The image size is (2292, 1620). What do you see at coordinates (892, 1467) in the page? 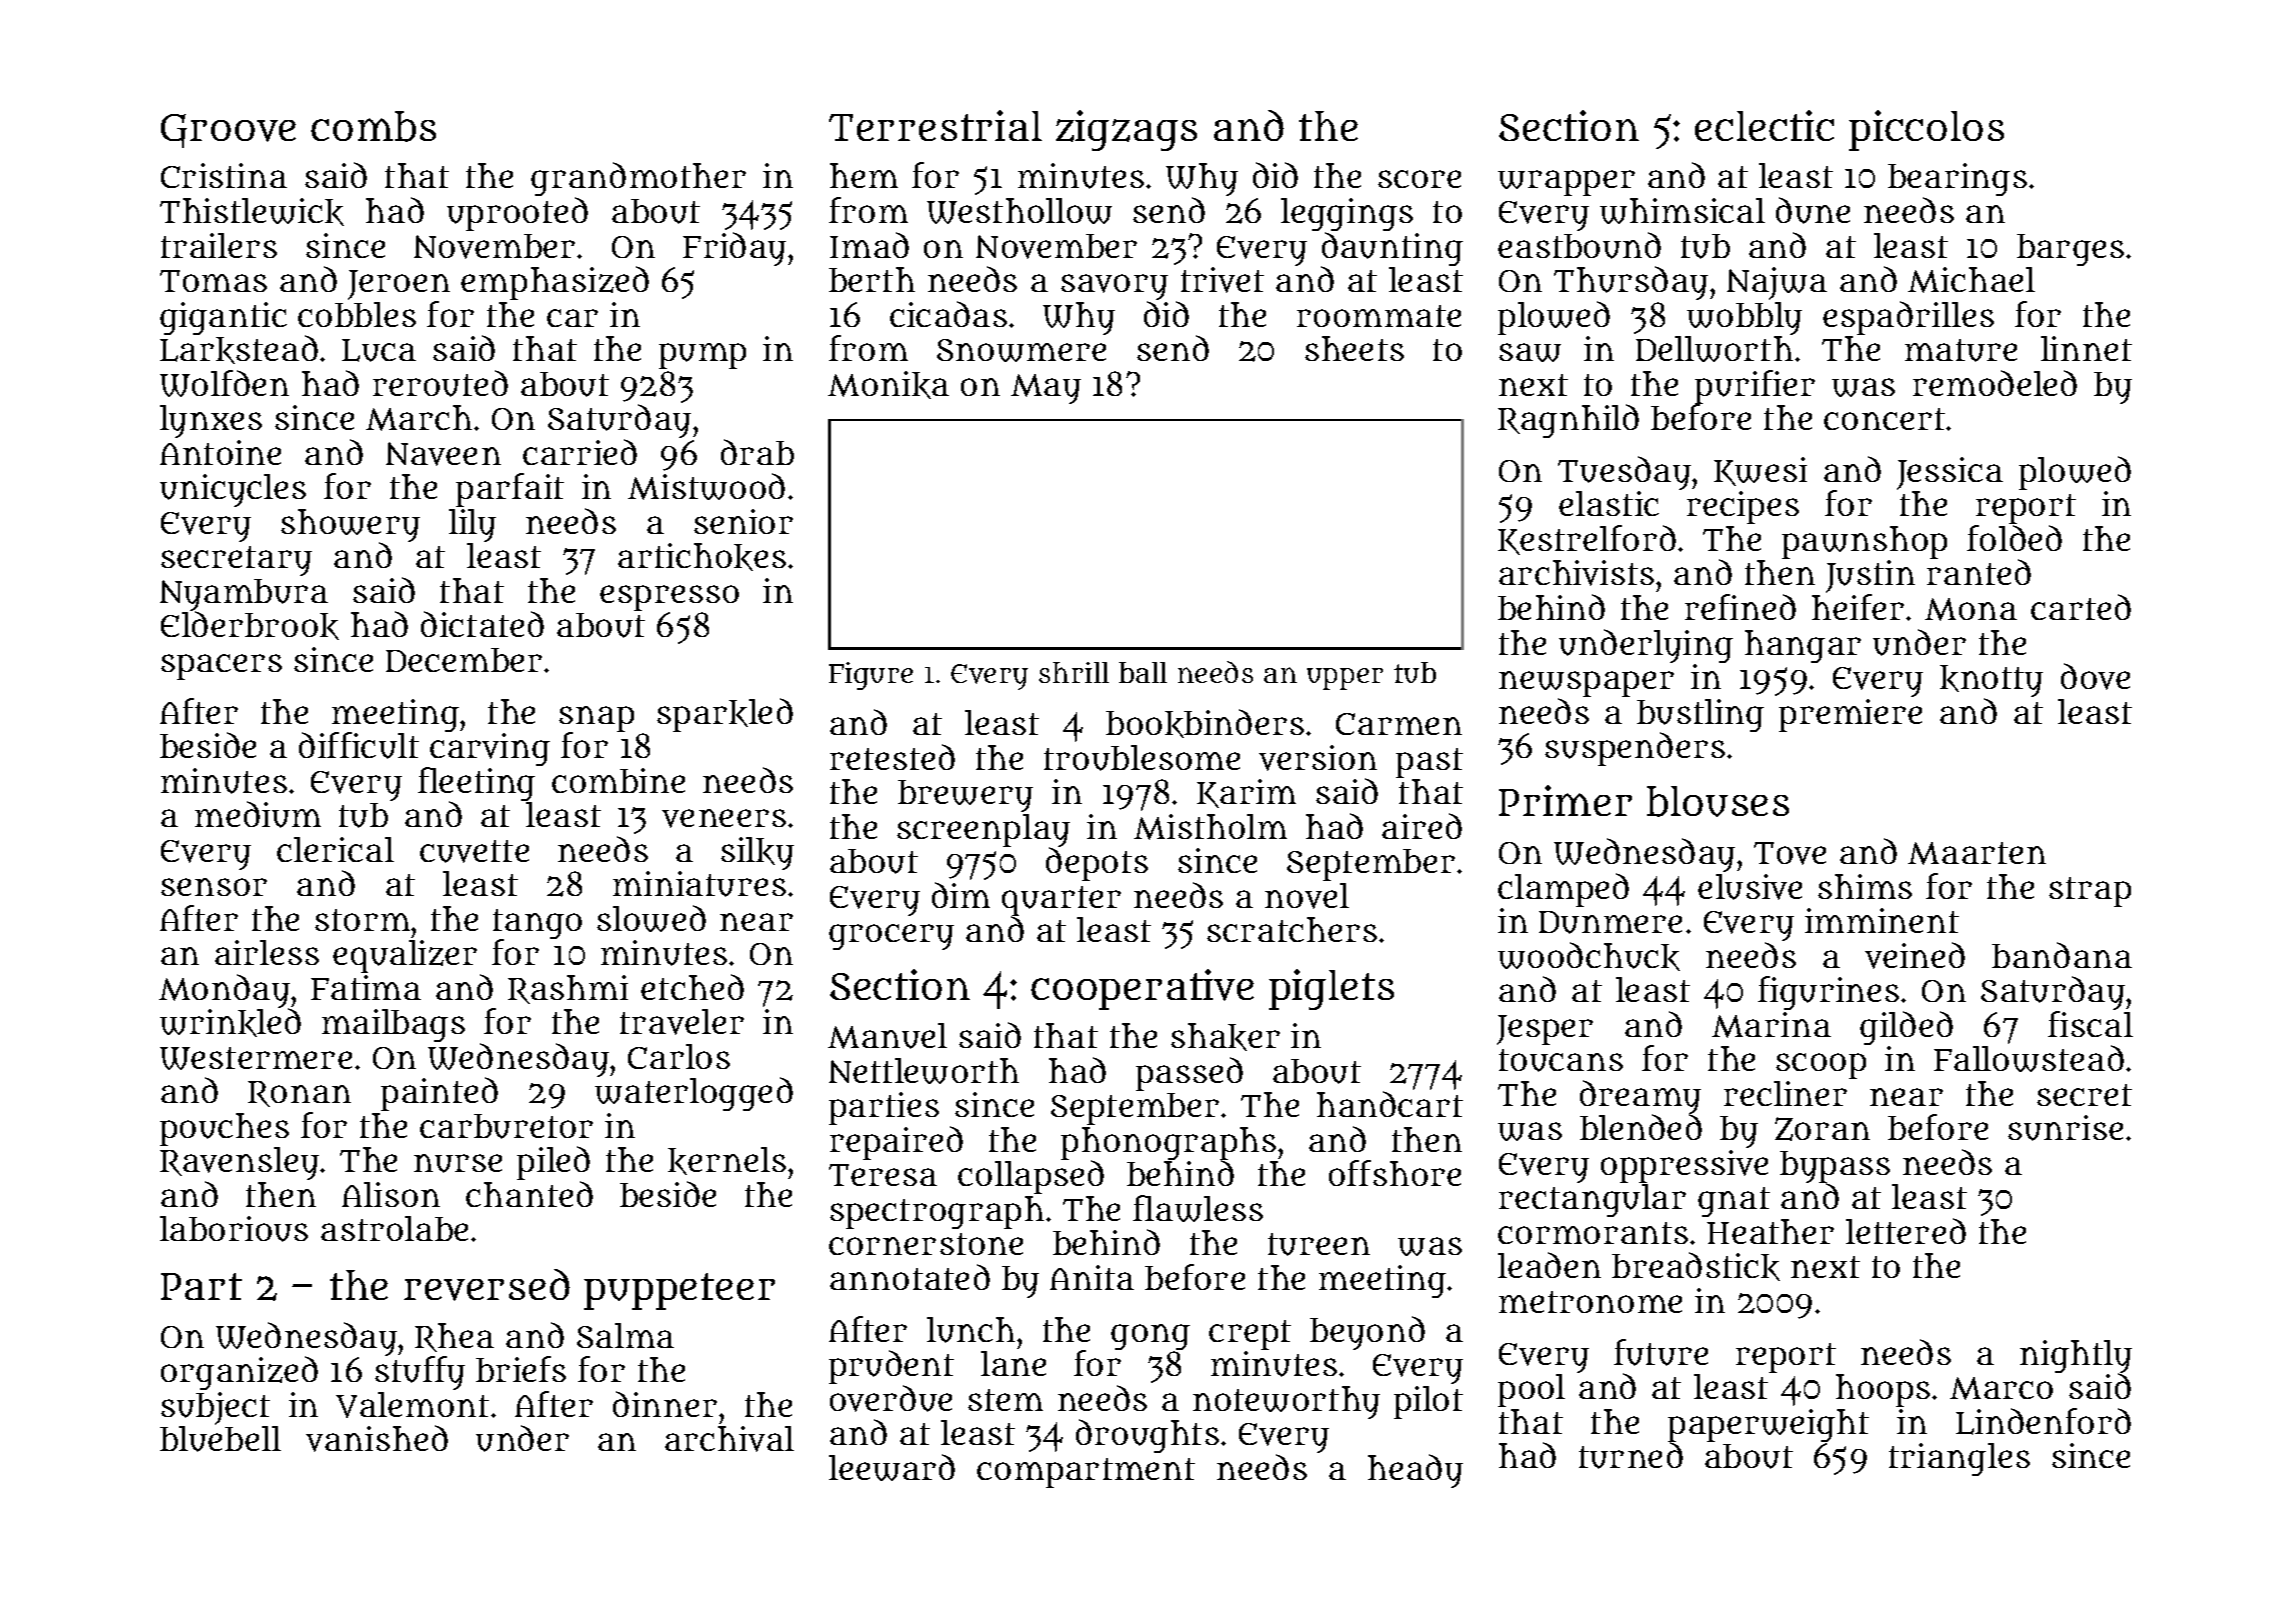
I see `leeward` at bounding box center [892, 1467].
